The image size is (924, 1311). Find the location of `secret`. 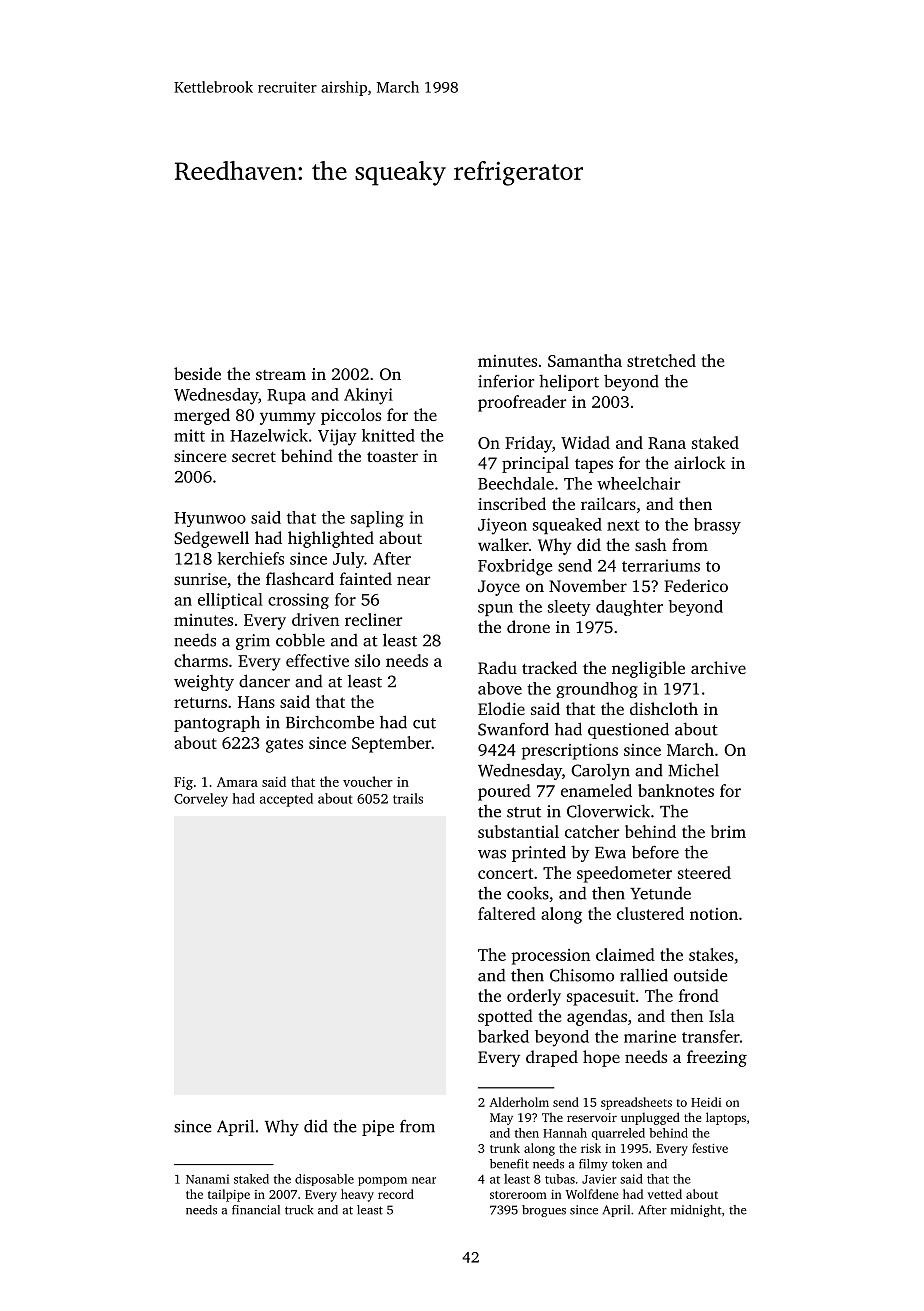

secret is located at coordinates (254, 457).
